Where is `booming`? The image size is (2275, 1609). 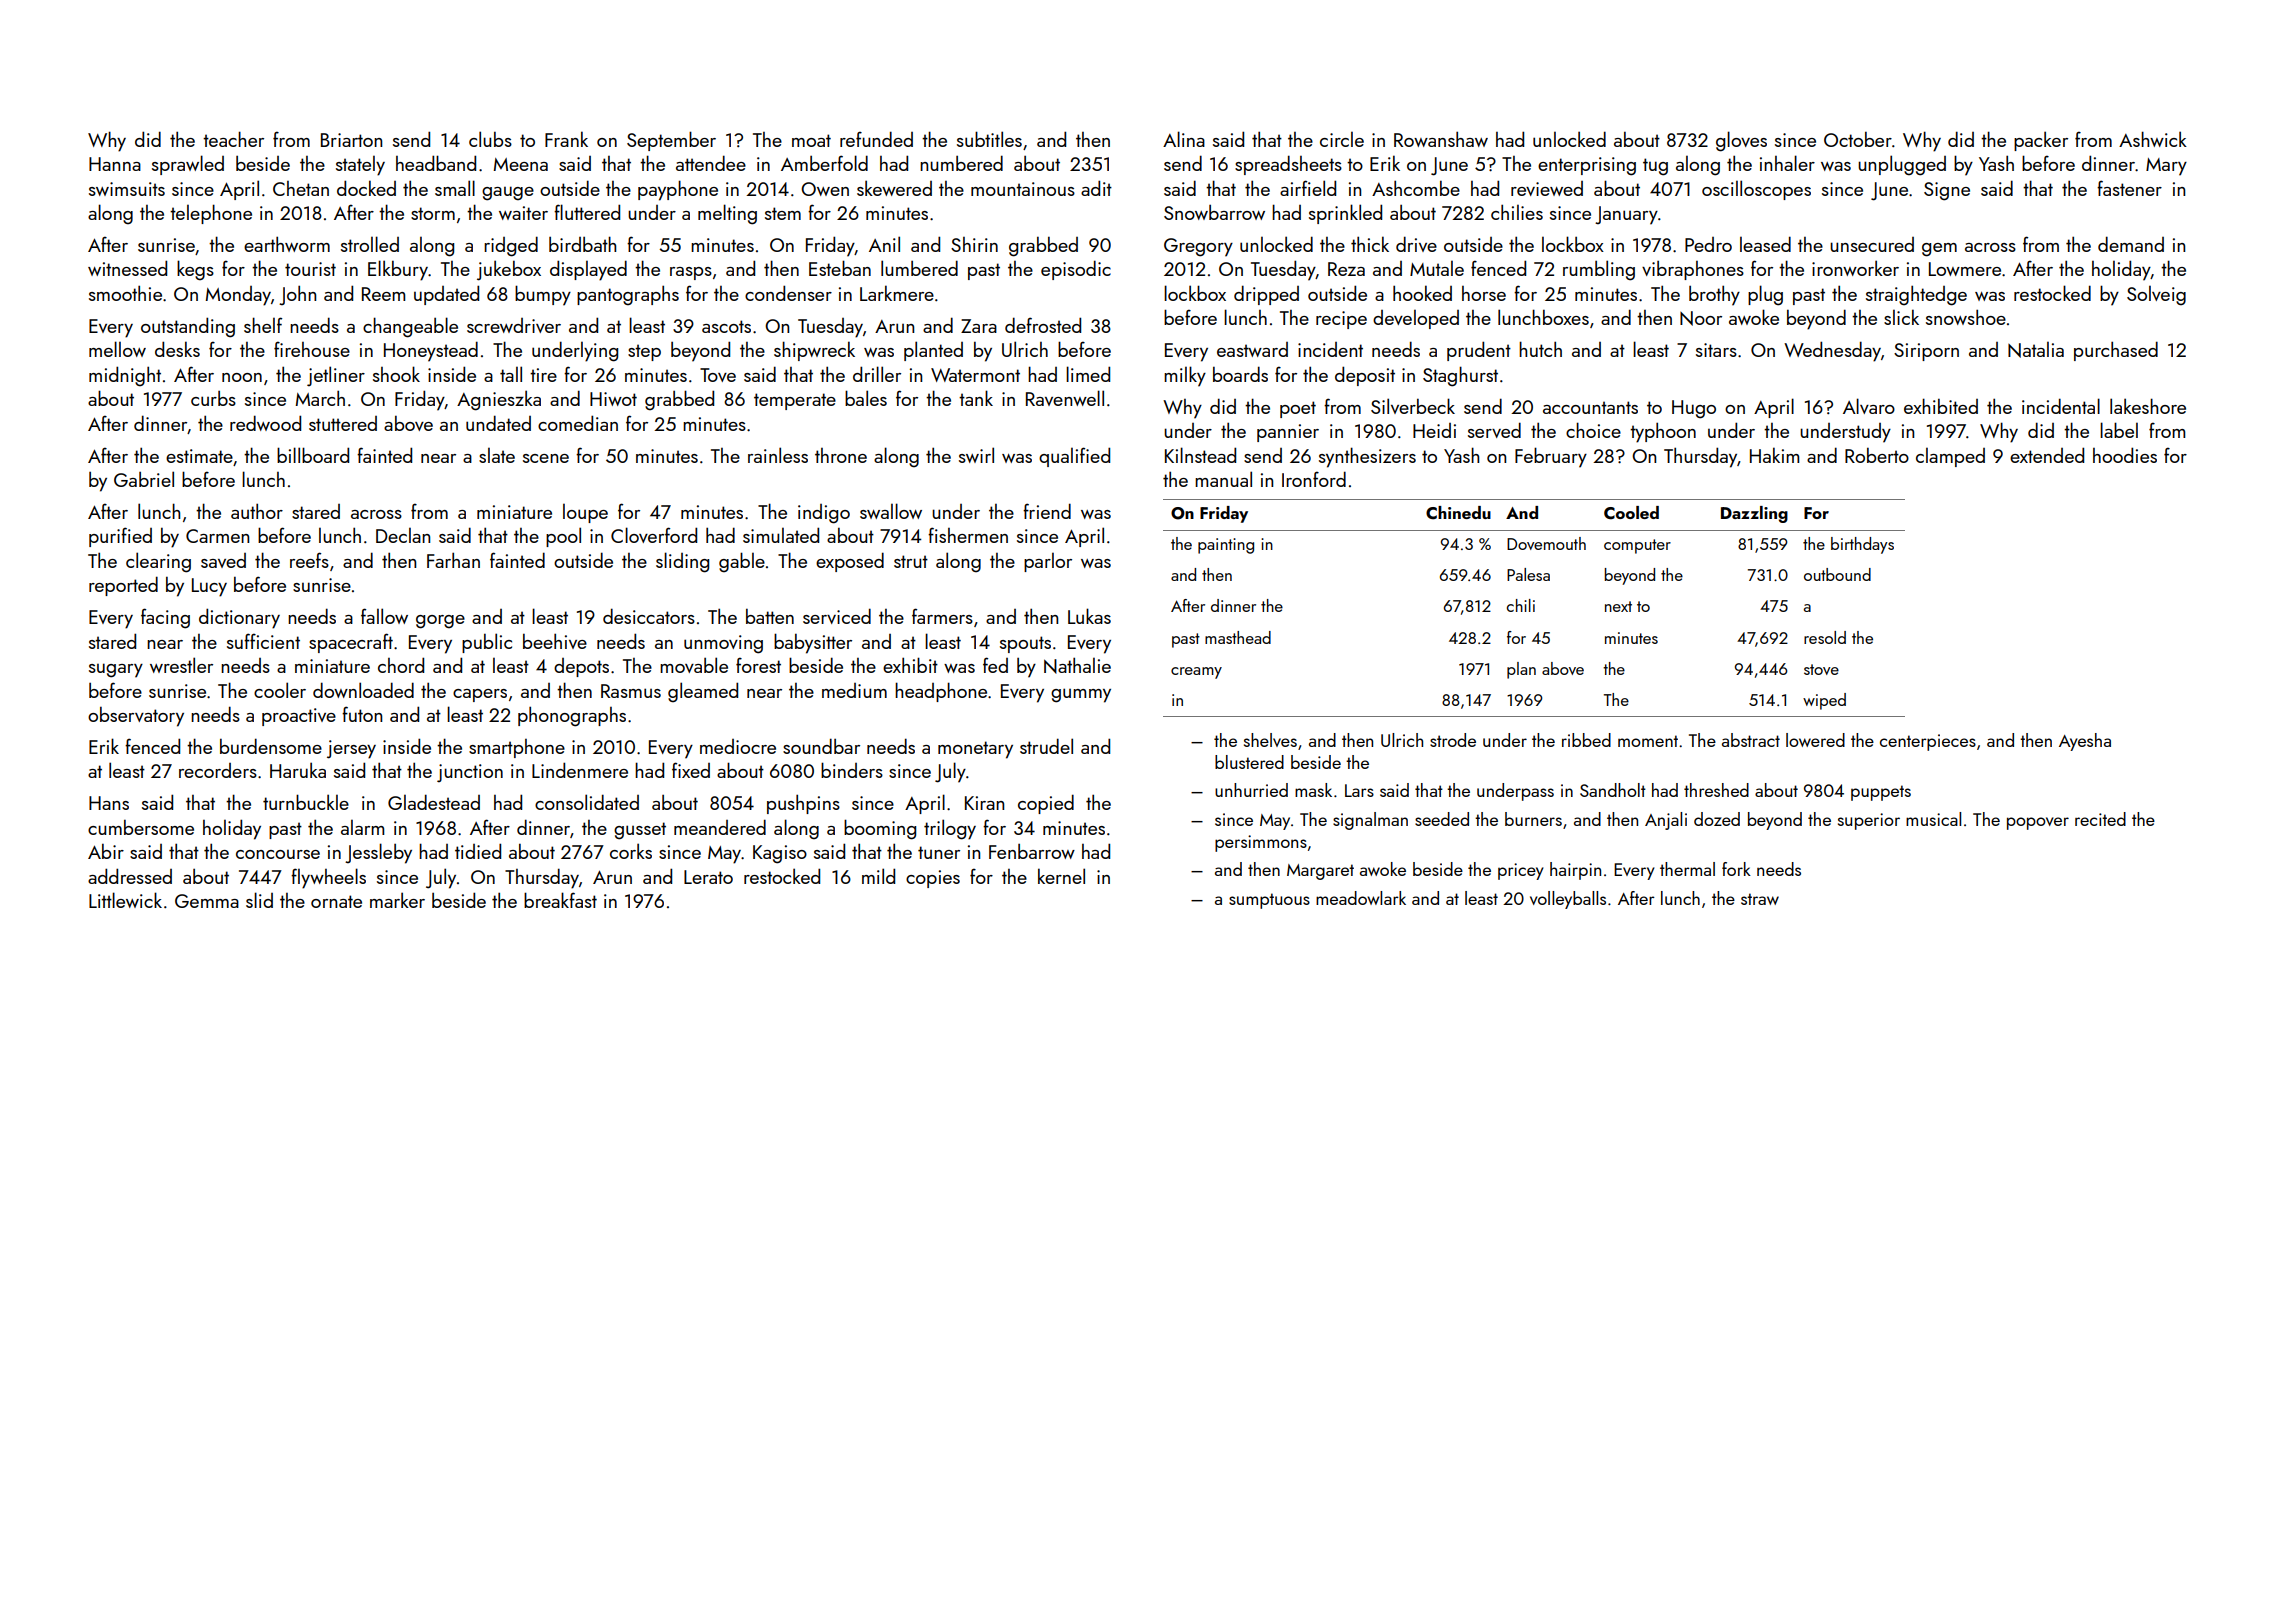
booming is located at coordinates (880, 829).
